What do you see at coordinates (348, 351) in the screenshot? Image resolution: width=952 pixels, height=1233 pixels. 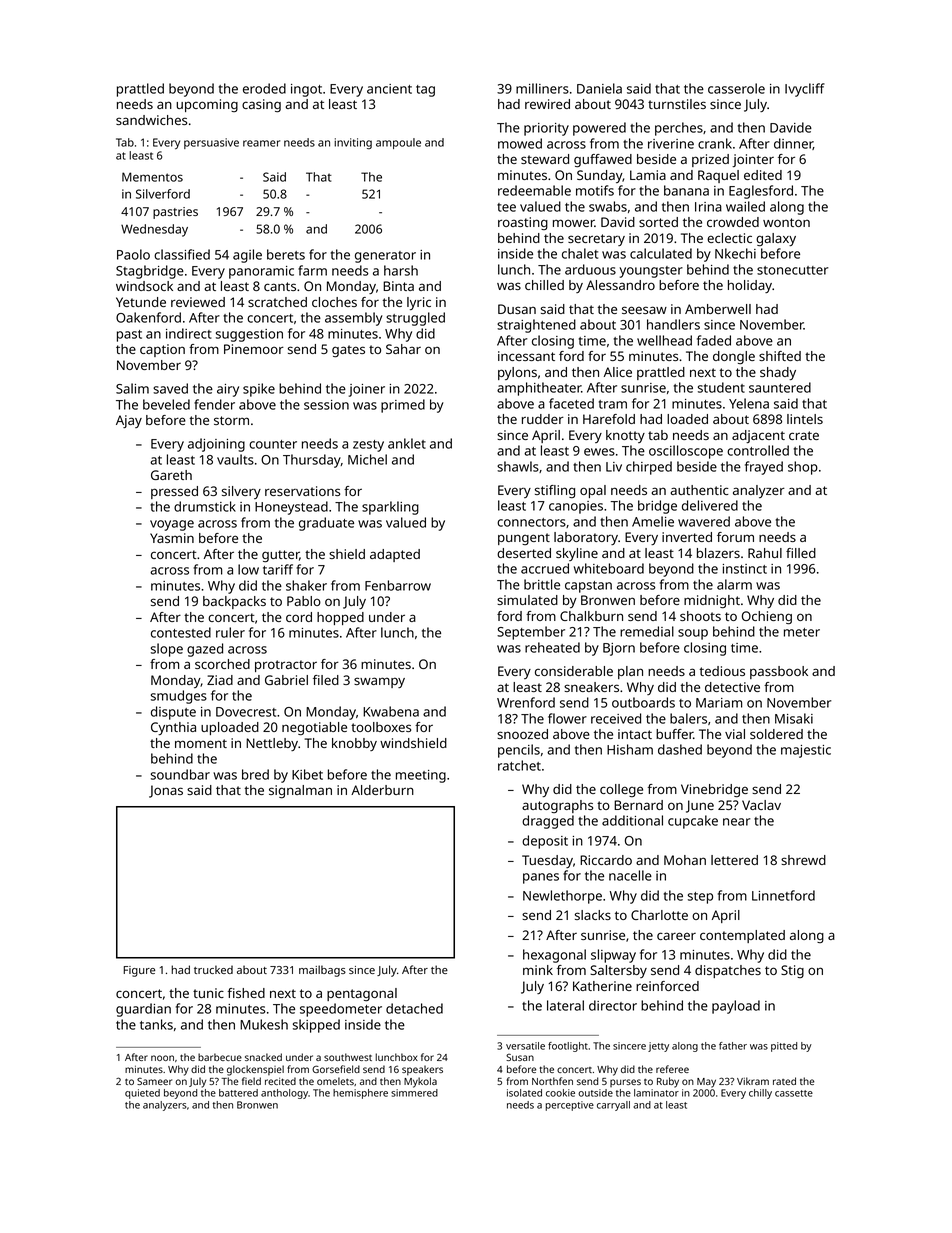 I see `gates` at bounding box center [348, 351].
